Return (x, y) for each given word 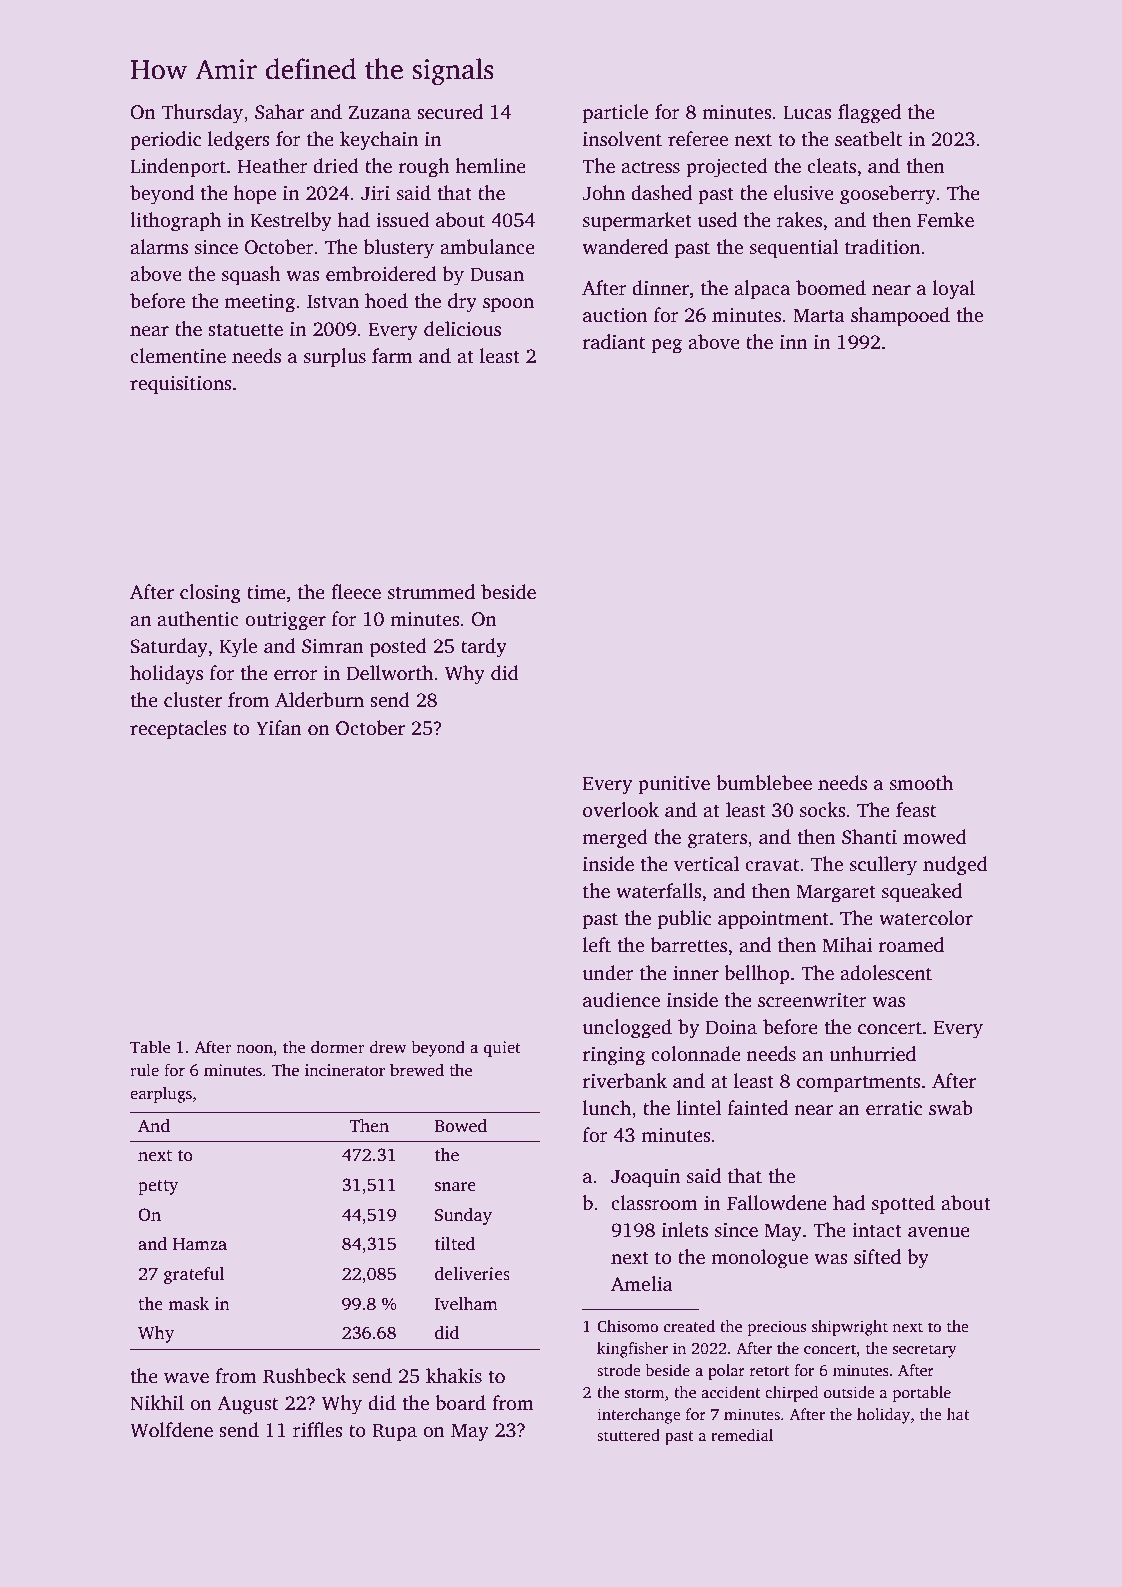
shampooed (900, 317)
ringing (613, 1056)
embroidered (381, 274)
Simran (333, 646)
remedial (742, 1435)
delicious (462, 329)
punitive (674, 785)
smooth (921, 783)
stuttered (628, 1435)
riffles (318, 1430)
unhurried (872, 1054)
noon (254, 1048)
